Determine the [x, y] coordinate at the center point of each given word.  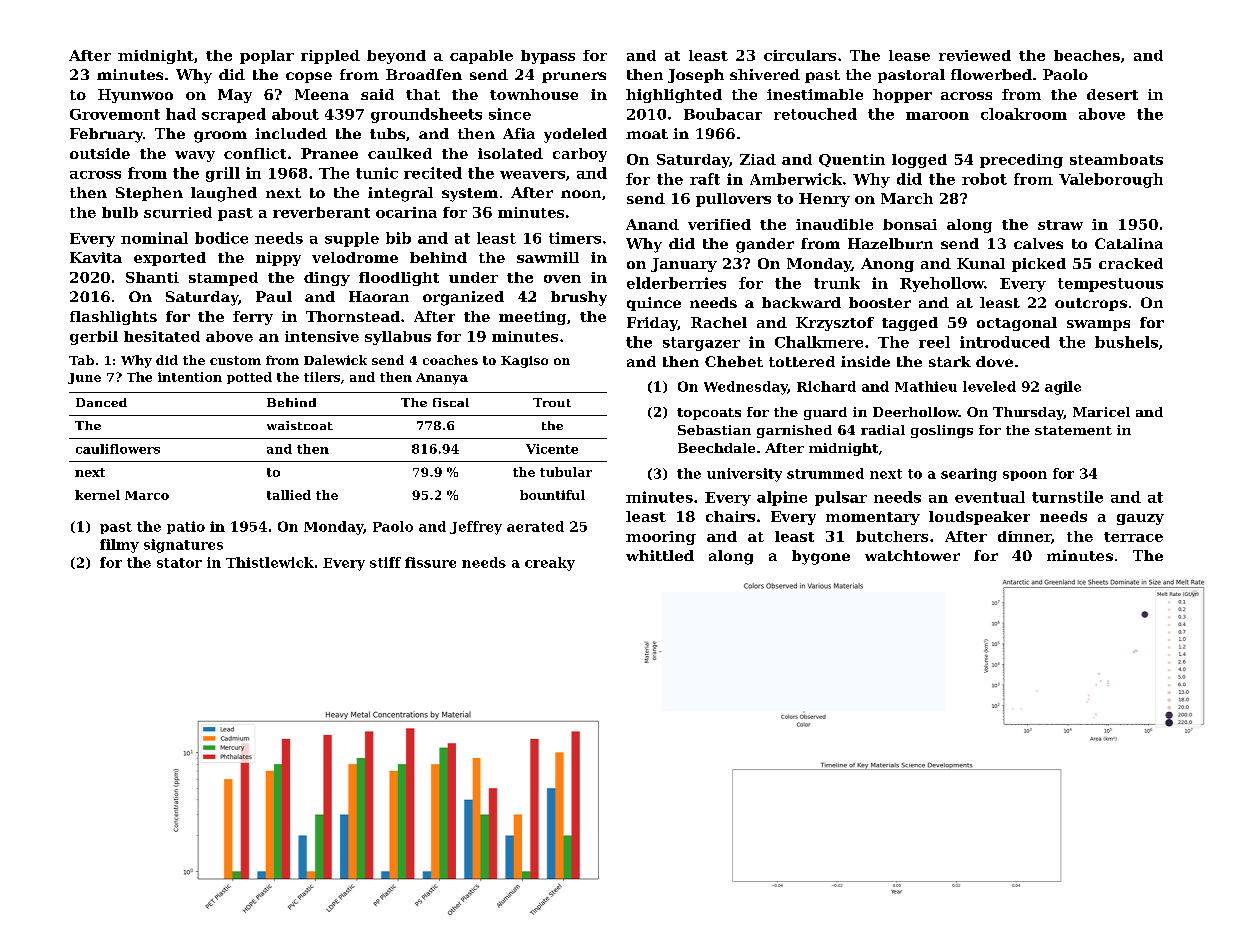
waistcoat [300, 425]
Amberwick [796, 179]
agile [1063, 388]
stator [179, 563]
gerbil [94, 338]
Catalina [1129, 243]
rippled [330, 57]
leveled [989, 386]
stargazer [701, 344]
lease [909, 55]
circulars [800, 55]
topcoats [709, 414]
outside [100, 153]
